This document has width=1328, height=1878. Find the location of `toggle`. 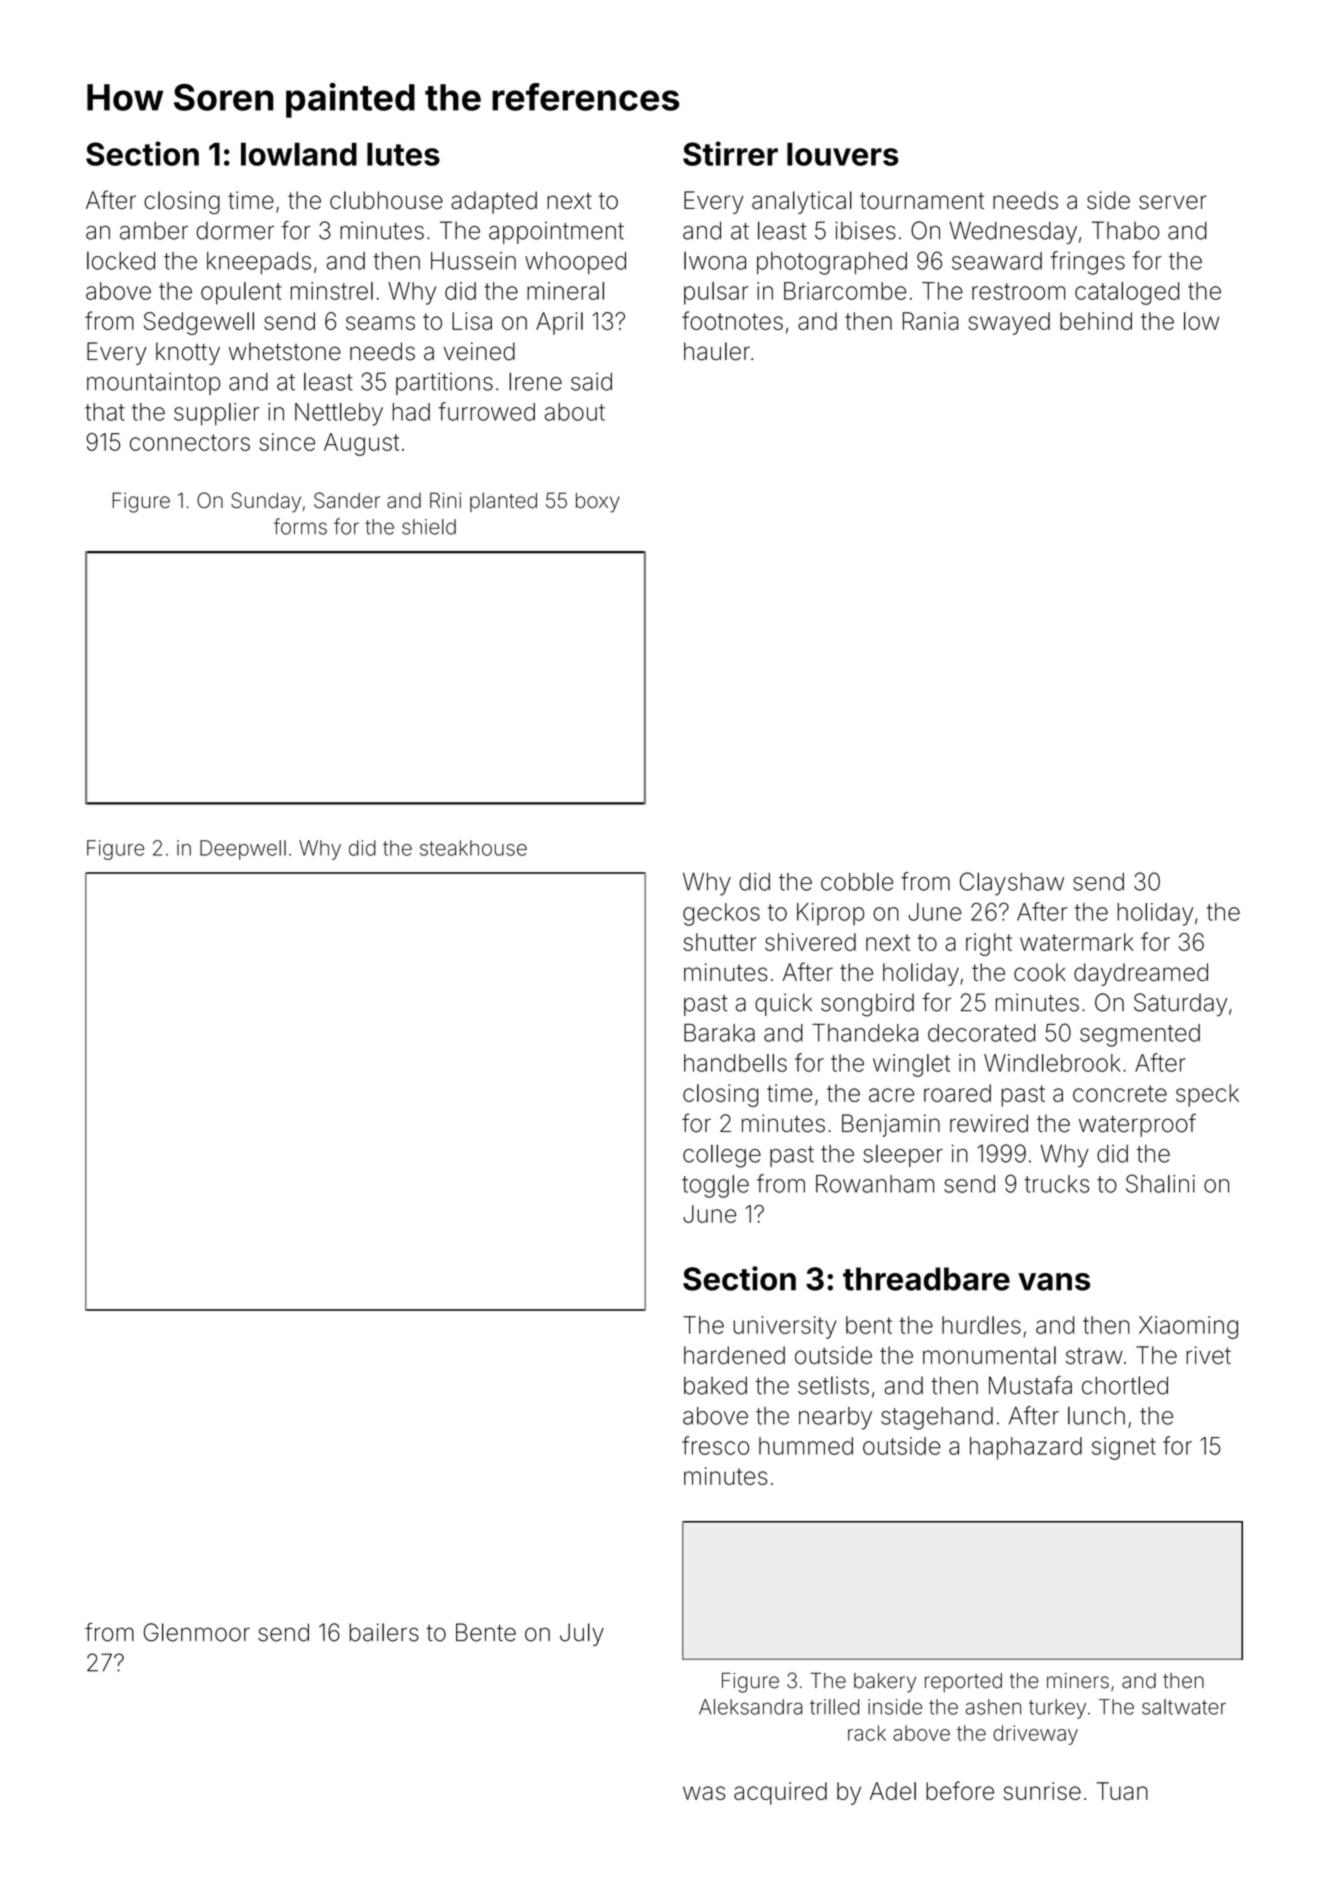

toggle is located at coordinates (715, 1186).
